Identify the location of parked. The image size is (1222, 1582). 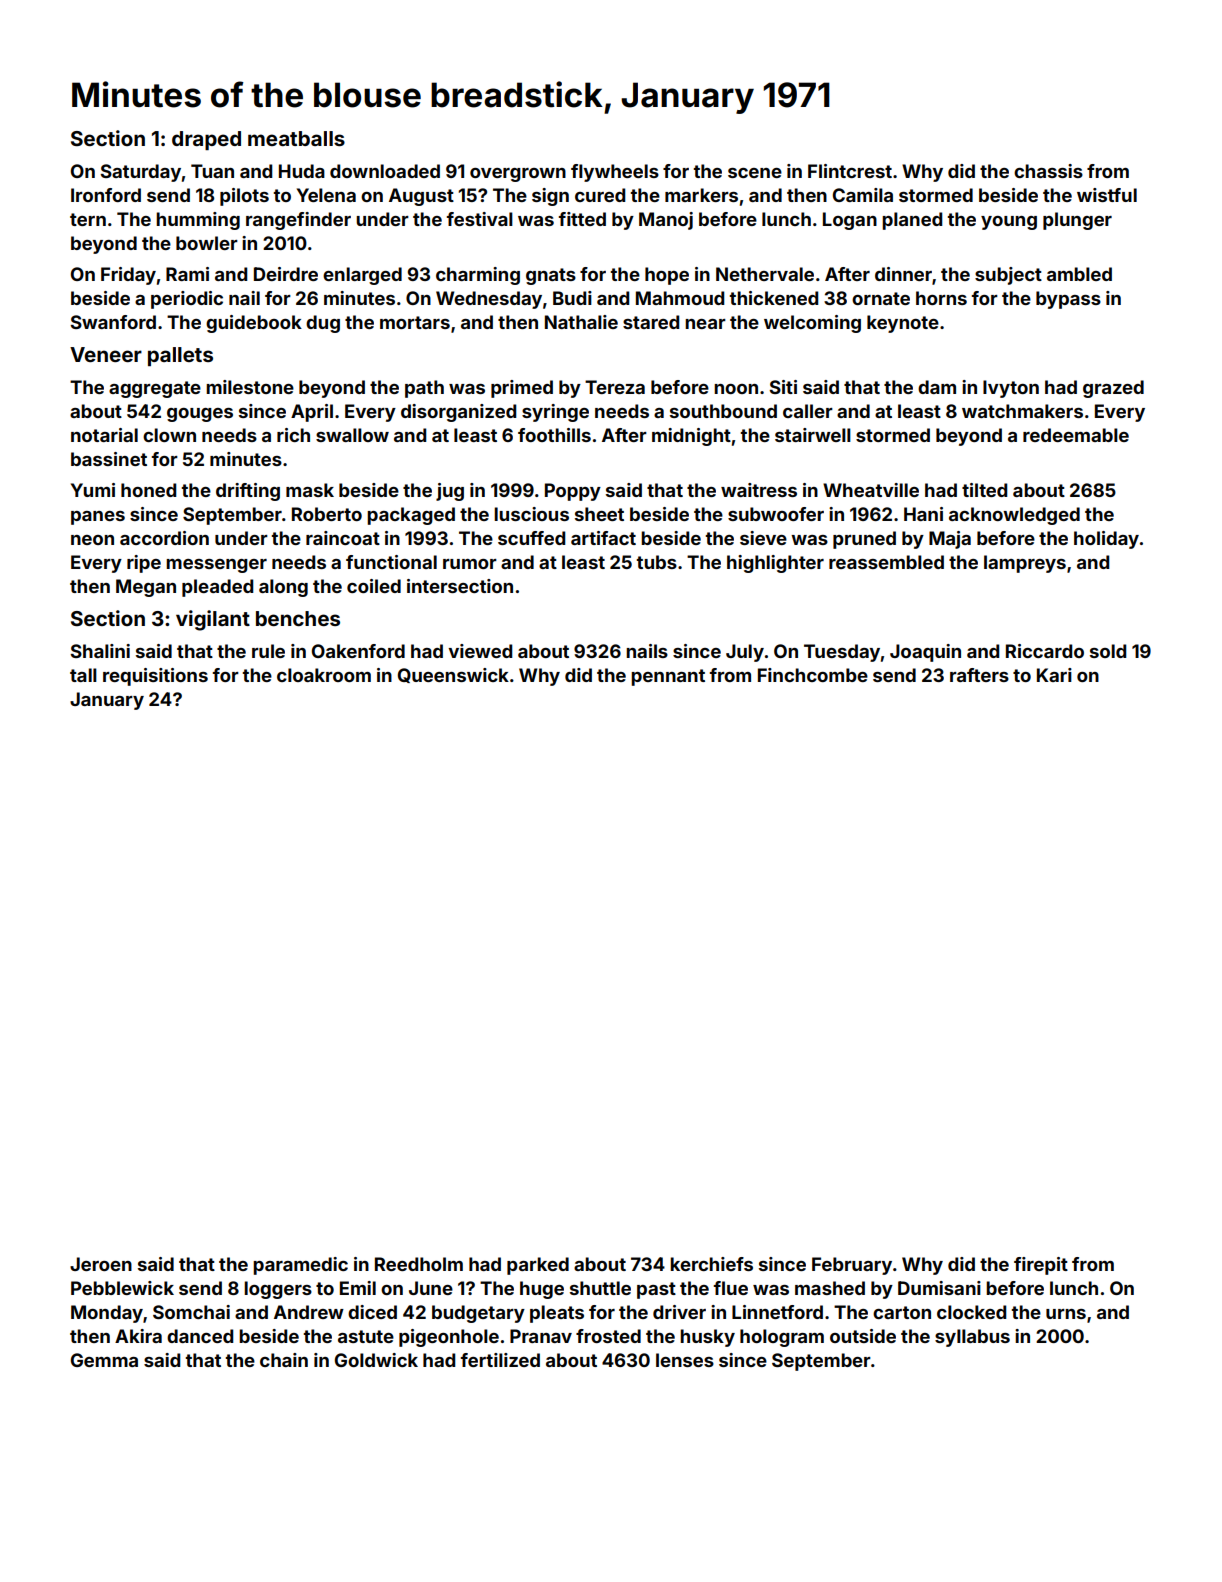
(538, 1266).
